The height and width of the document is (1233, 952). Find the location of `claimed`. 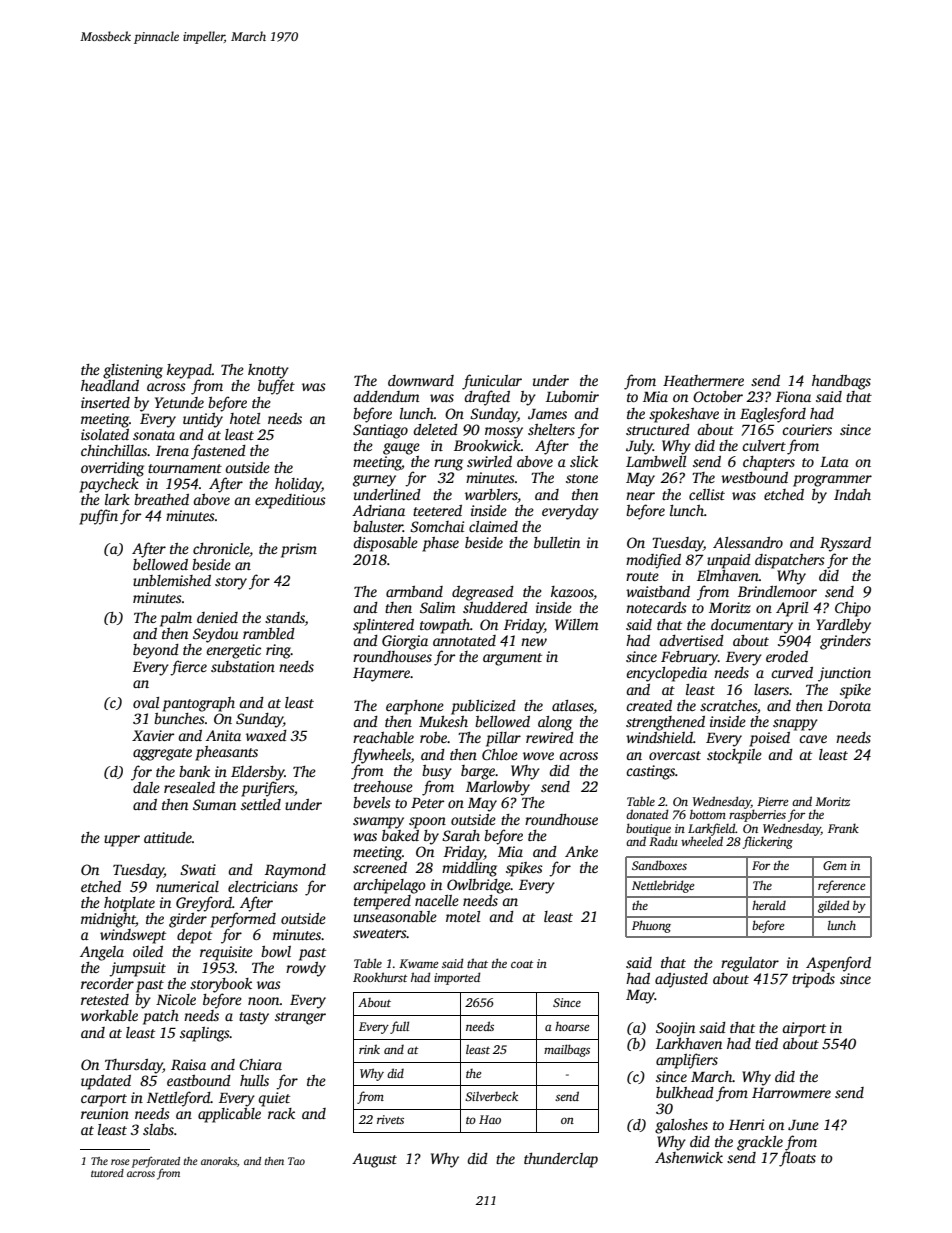

claimed is located at coordinates (493, 526).
